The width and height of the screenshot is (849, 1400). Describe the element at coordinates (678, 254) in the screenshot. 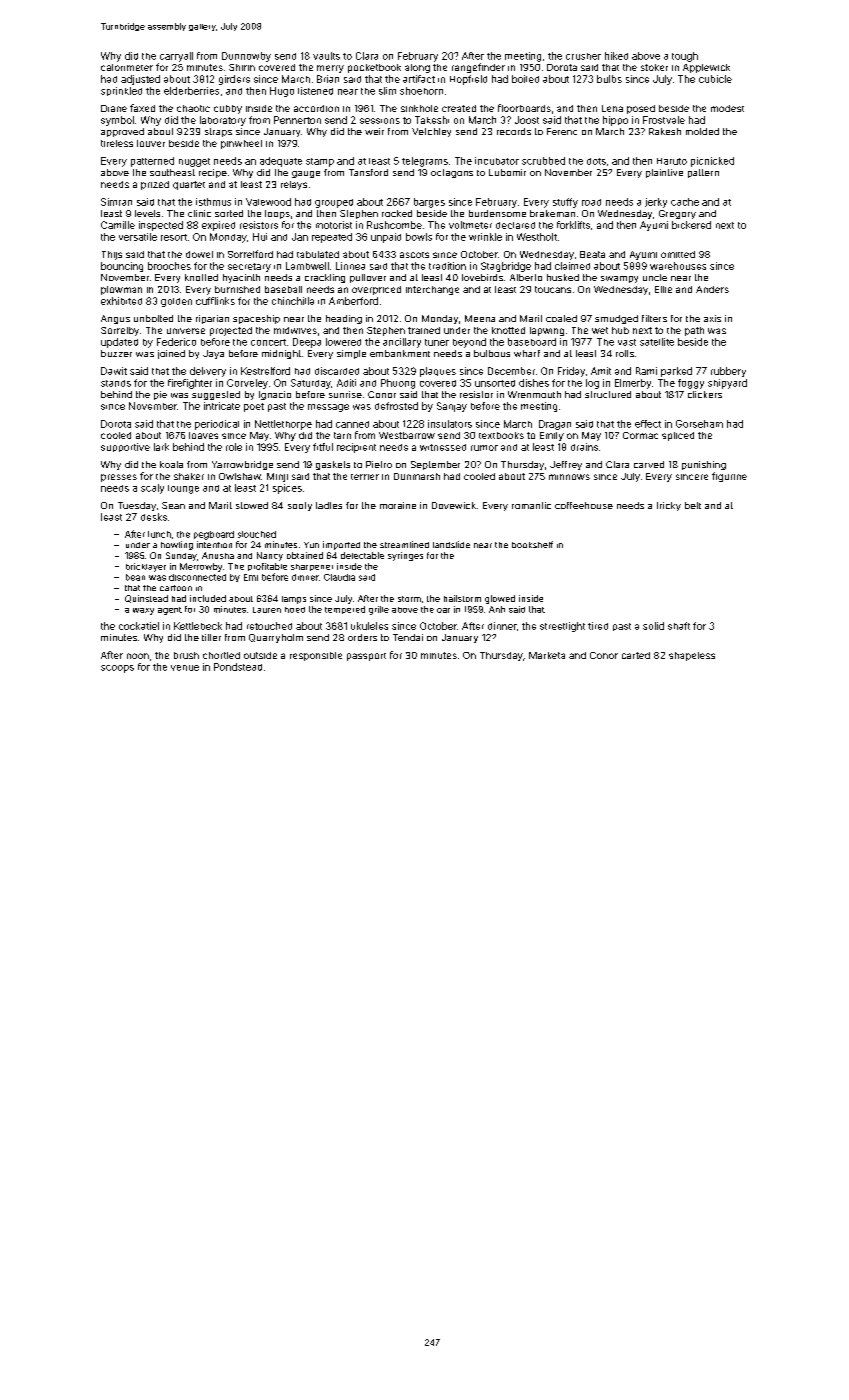

I see `omitted` at that location.
